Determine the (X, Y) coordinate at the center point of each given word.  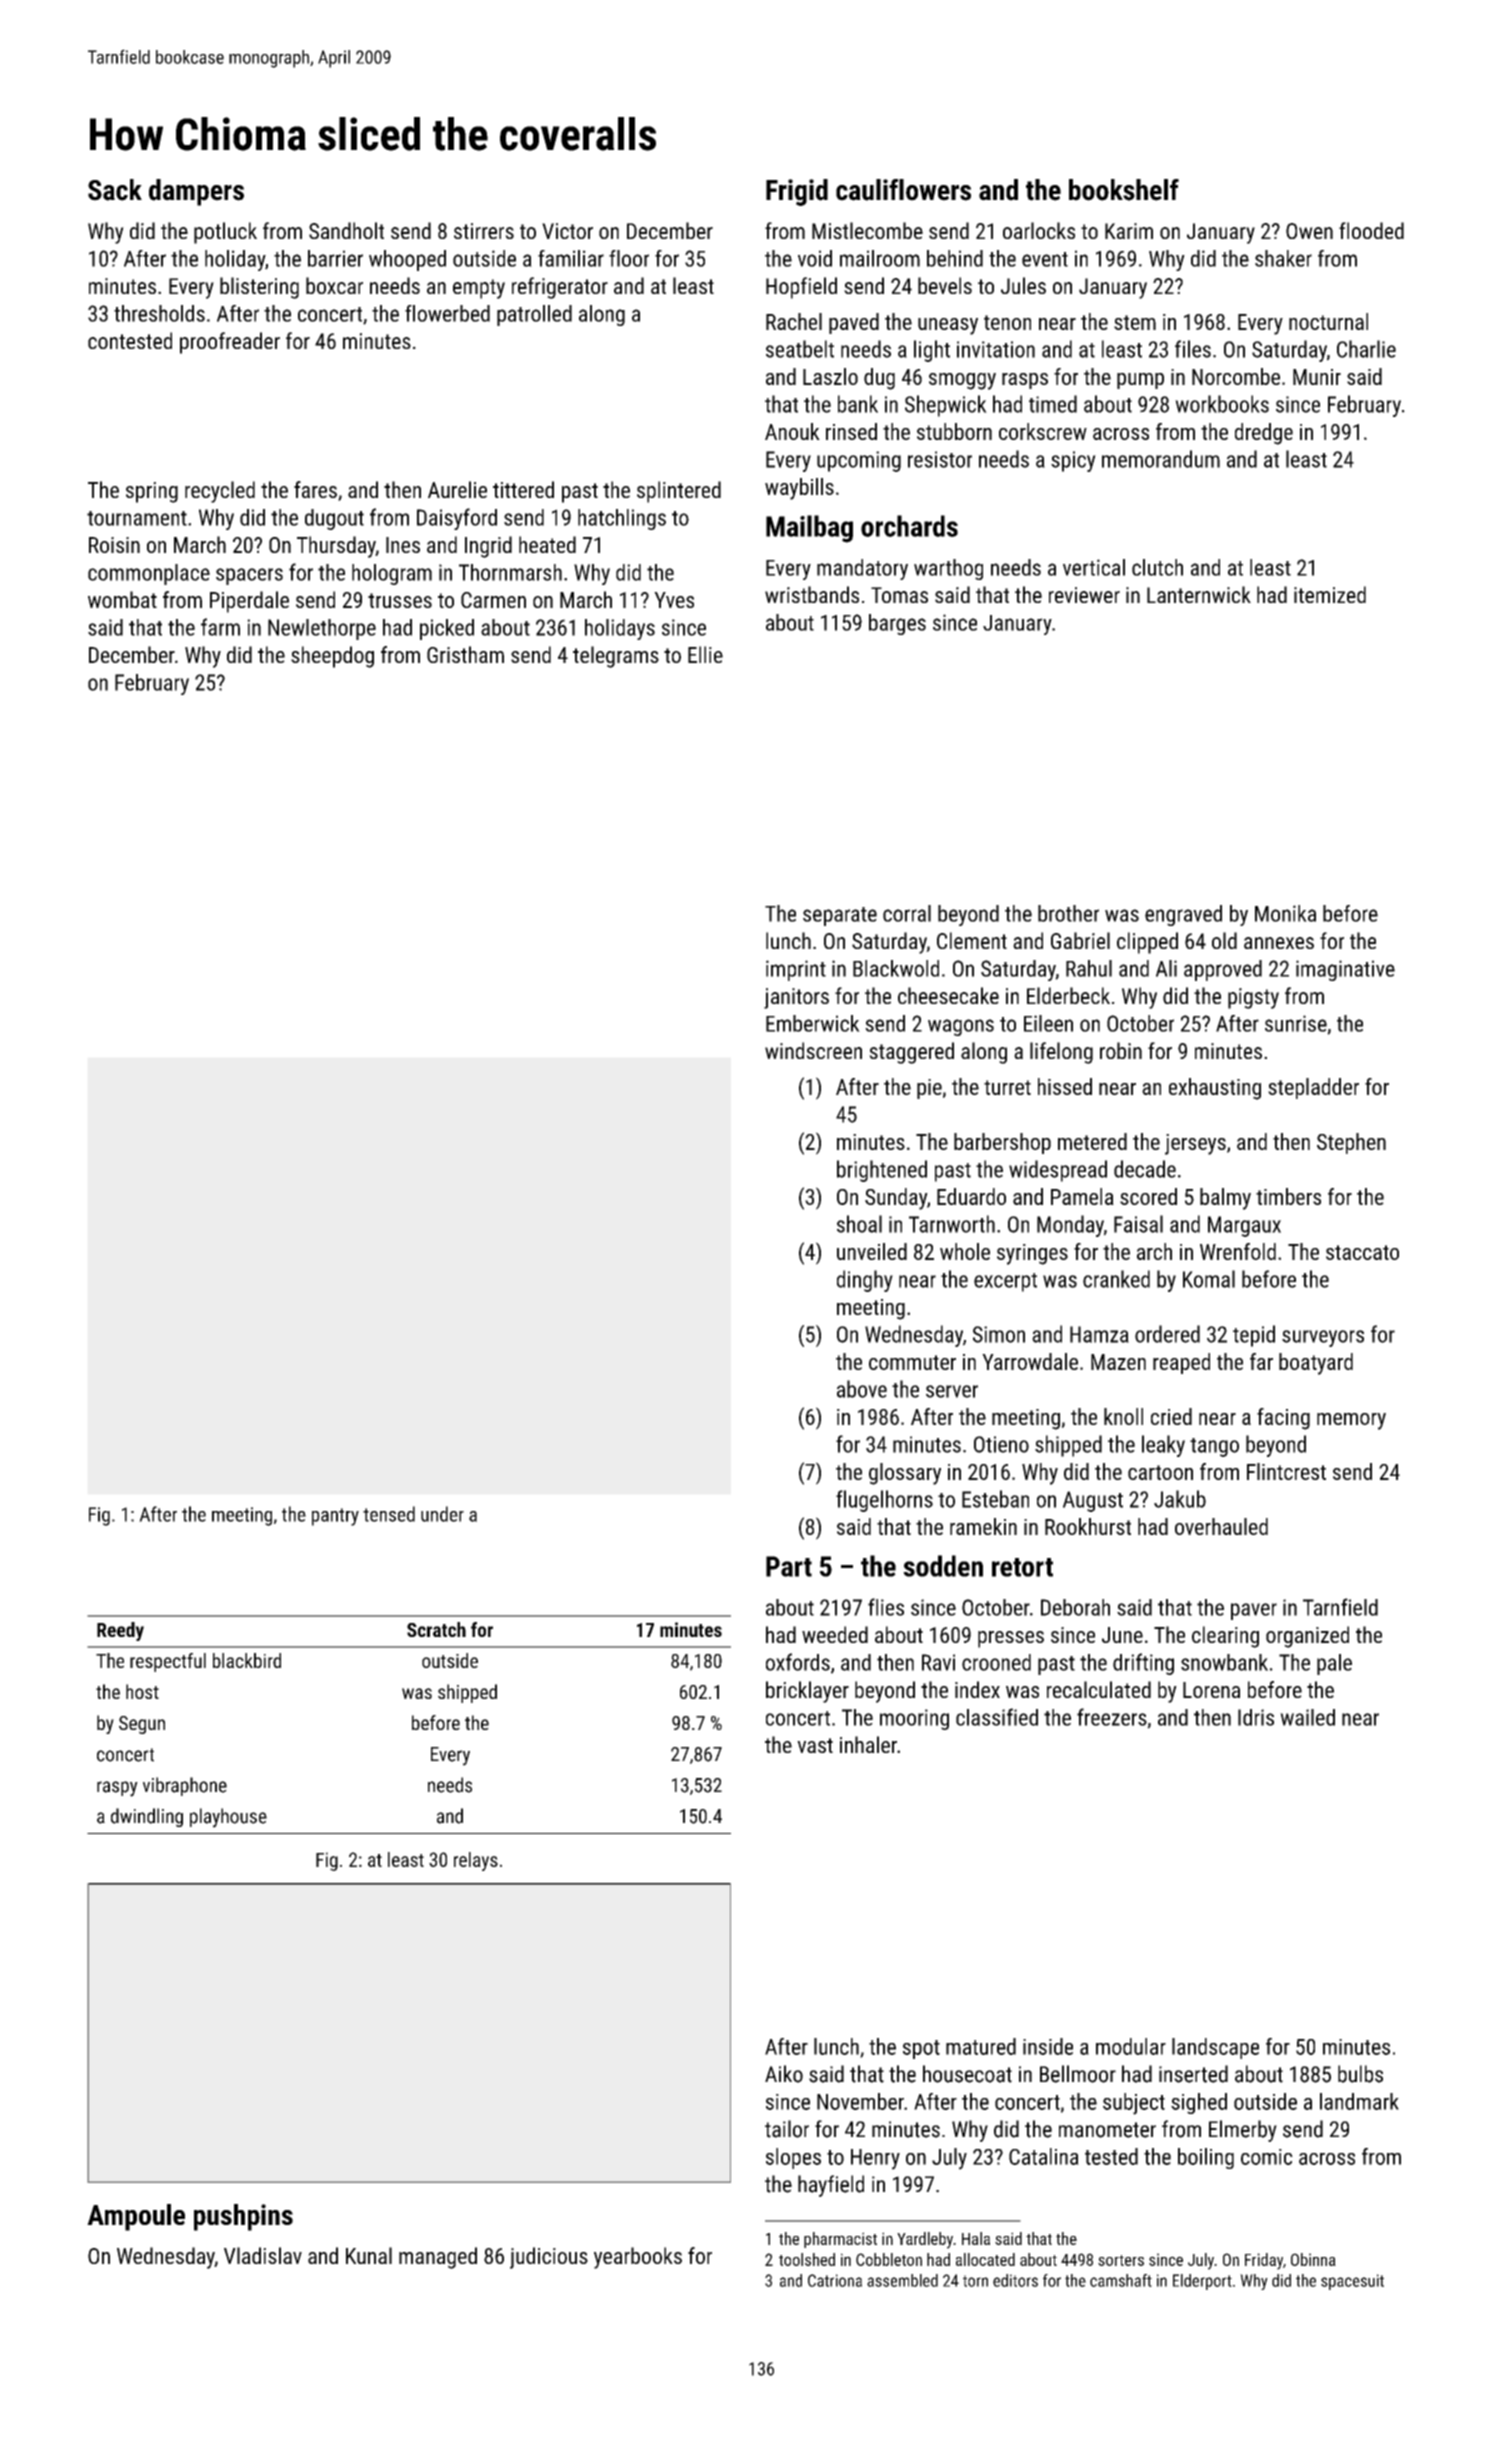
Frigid (797, 192)
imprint (796, 970)
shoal (859, 1224)
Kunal (369, 2255)
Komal (1209, 1279)
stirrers (484, 231)
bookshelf (1124, 190)
